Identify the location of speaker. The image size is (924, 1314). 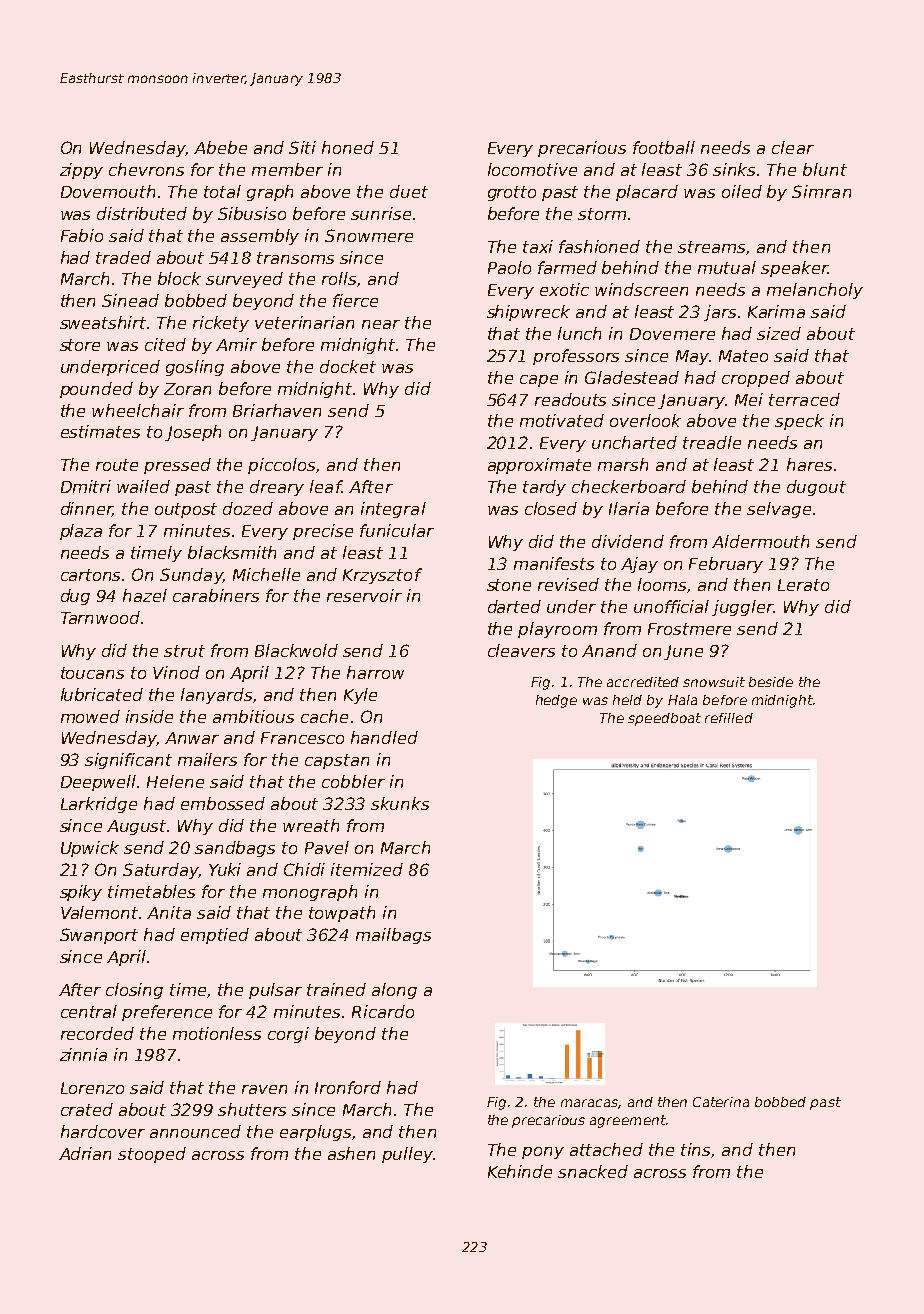
(794, 269).
